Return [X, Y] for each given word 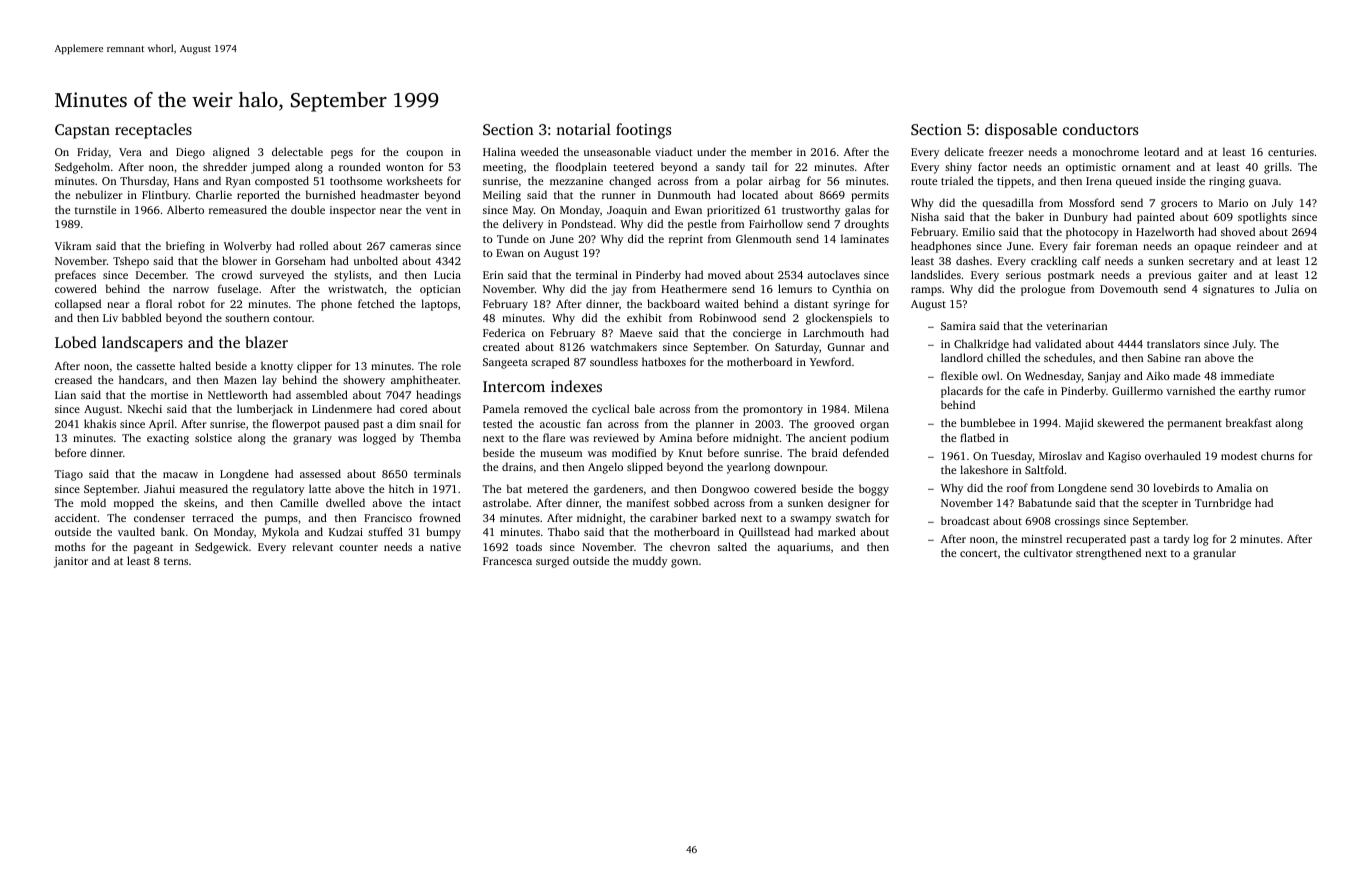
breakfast [1249, 422]
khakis [100, 423]
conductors [1100, 129]
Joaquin [627, 211]
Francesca [507, 561]
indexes [576, 386]
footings [643, 131]
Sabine [1164, 357]
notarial [583, 129]
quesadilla [1008, 204]
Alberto [185, 209]
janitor [71, 562]
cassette [155, 366]
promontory [773, 411]
